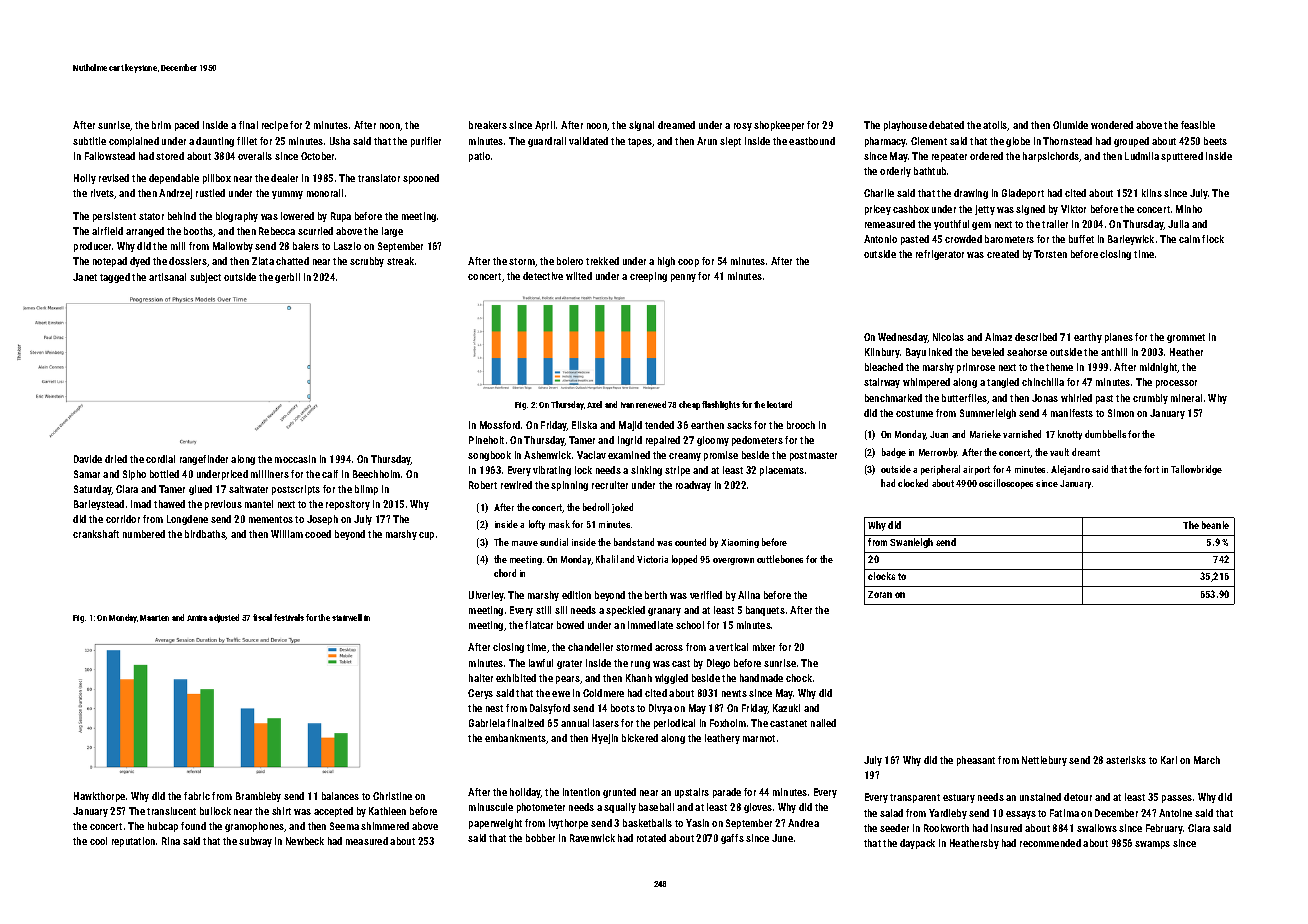  I want to click on Hawkthorpe, so click(99, 797).
